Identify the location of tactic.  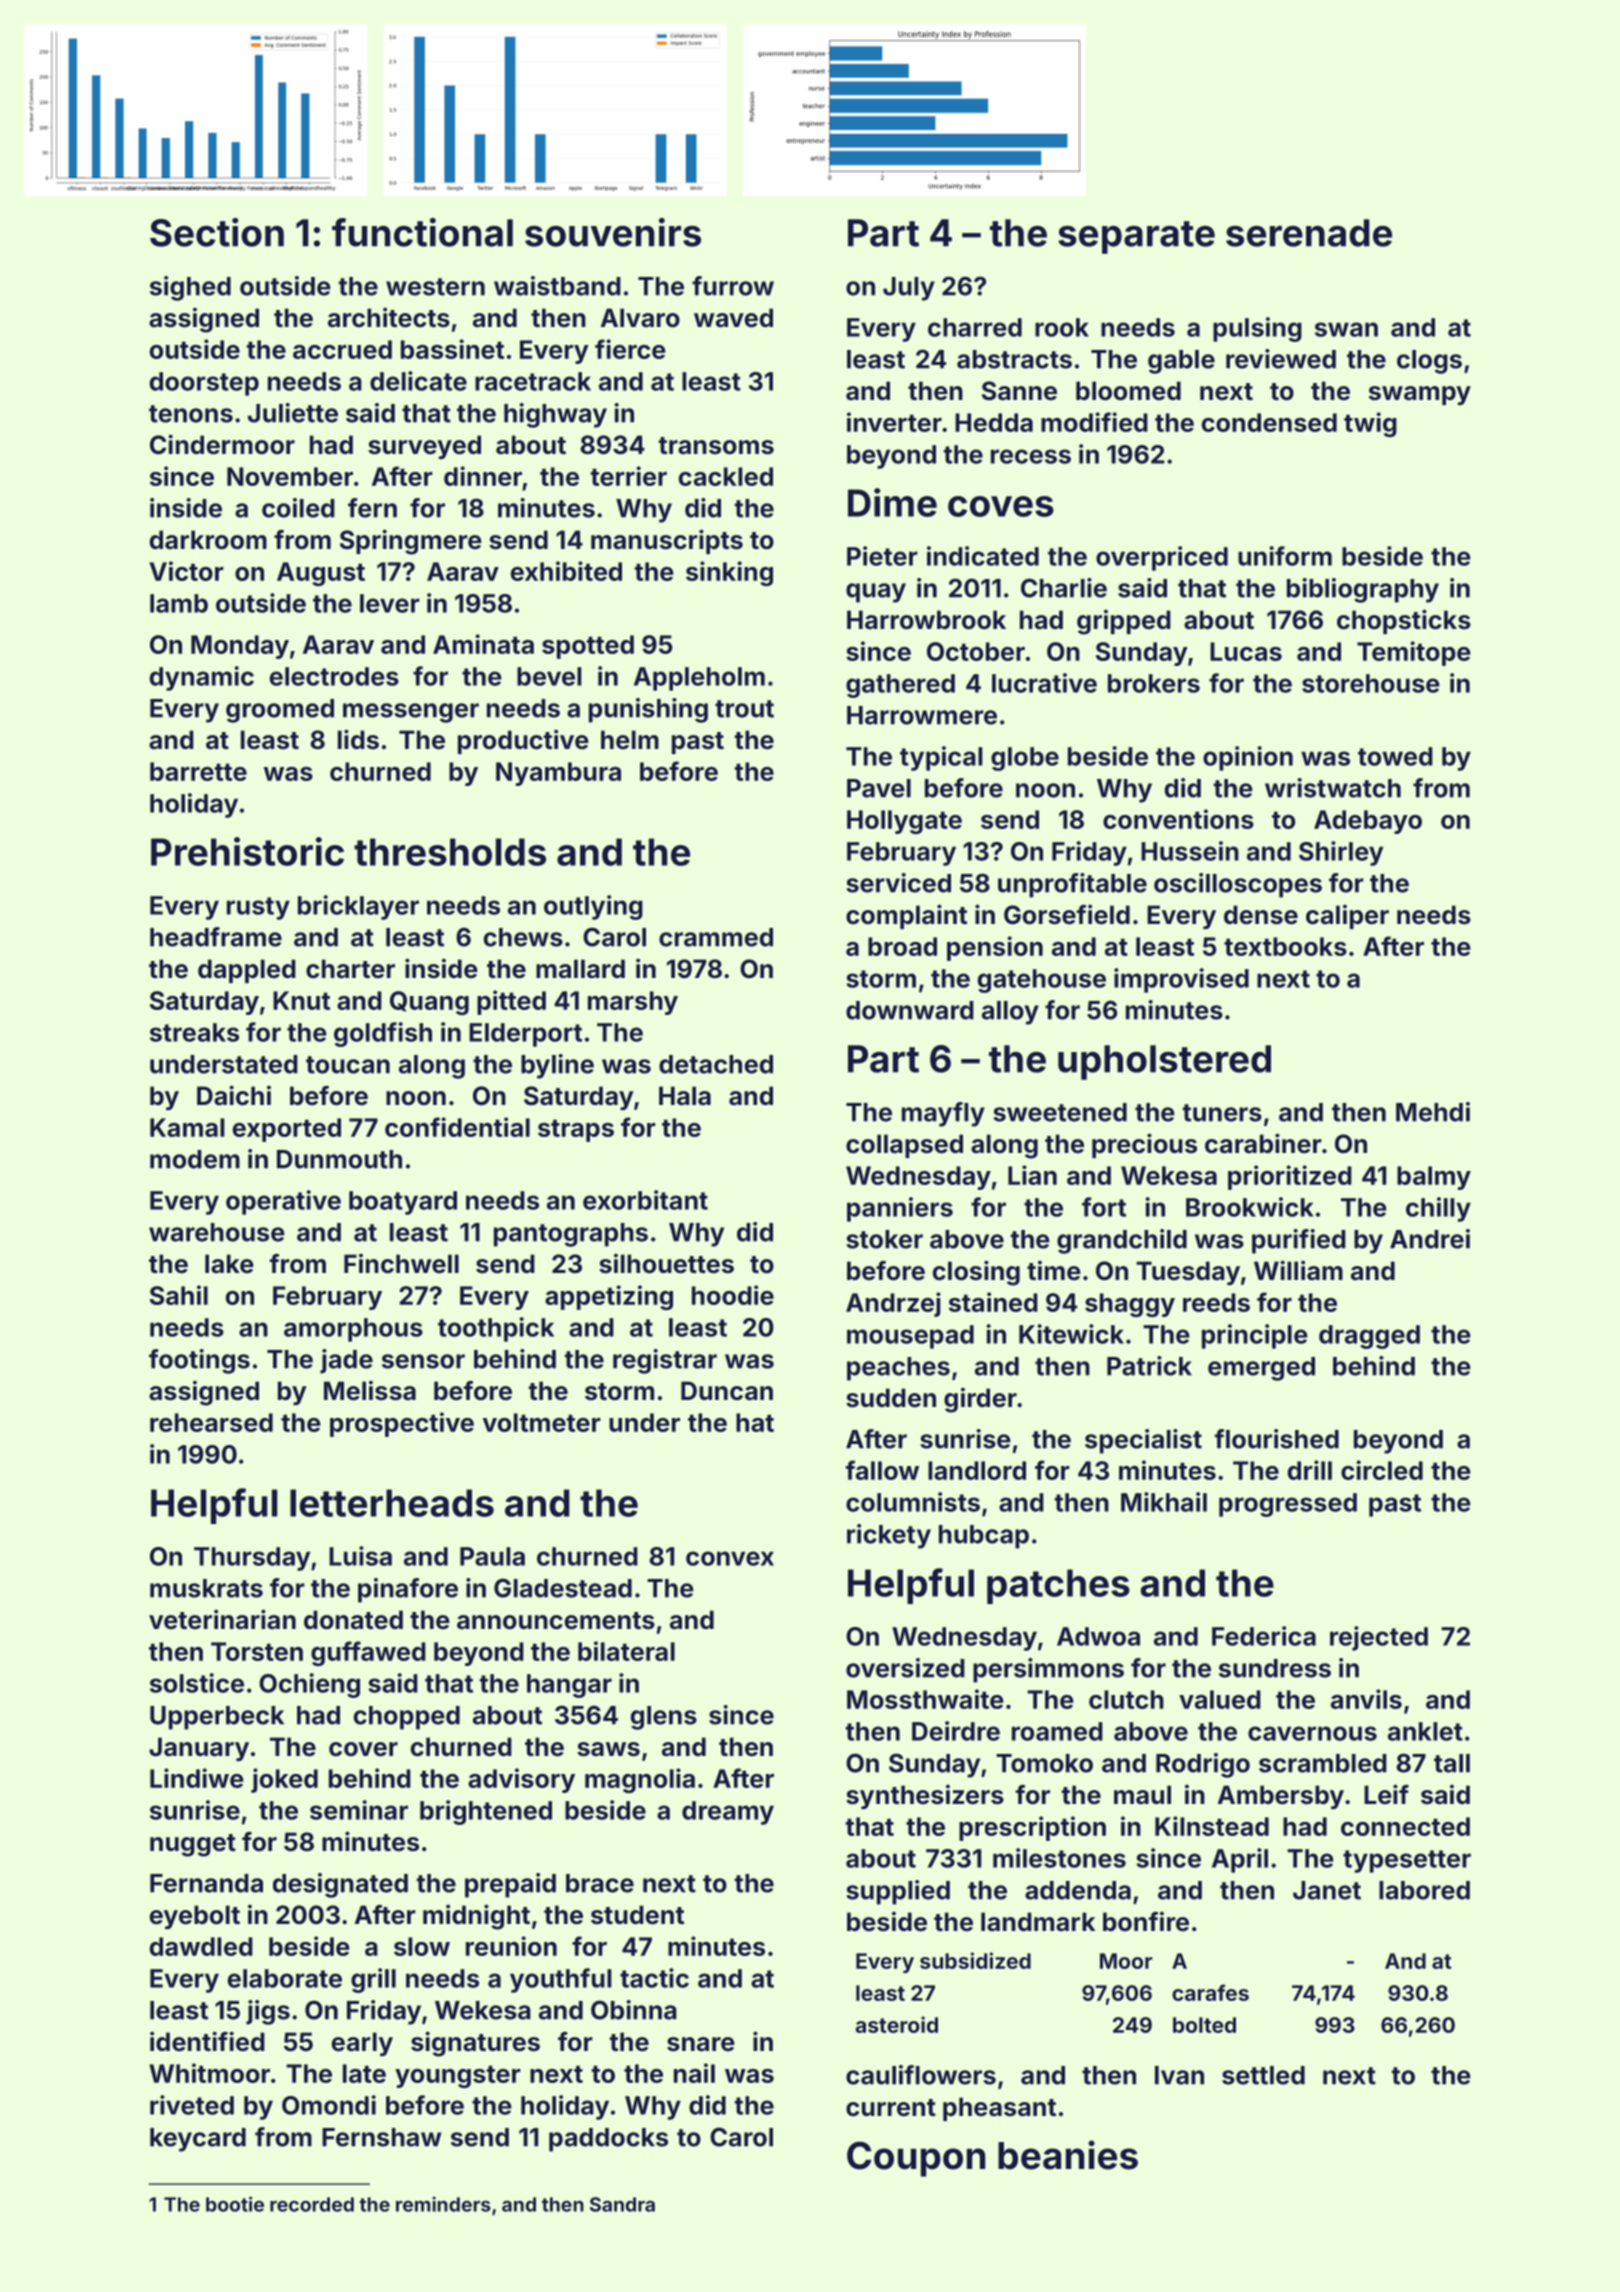
(654, 1978).
